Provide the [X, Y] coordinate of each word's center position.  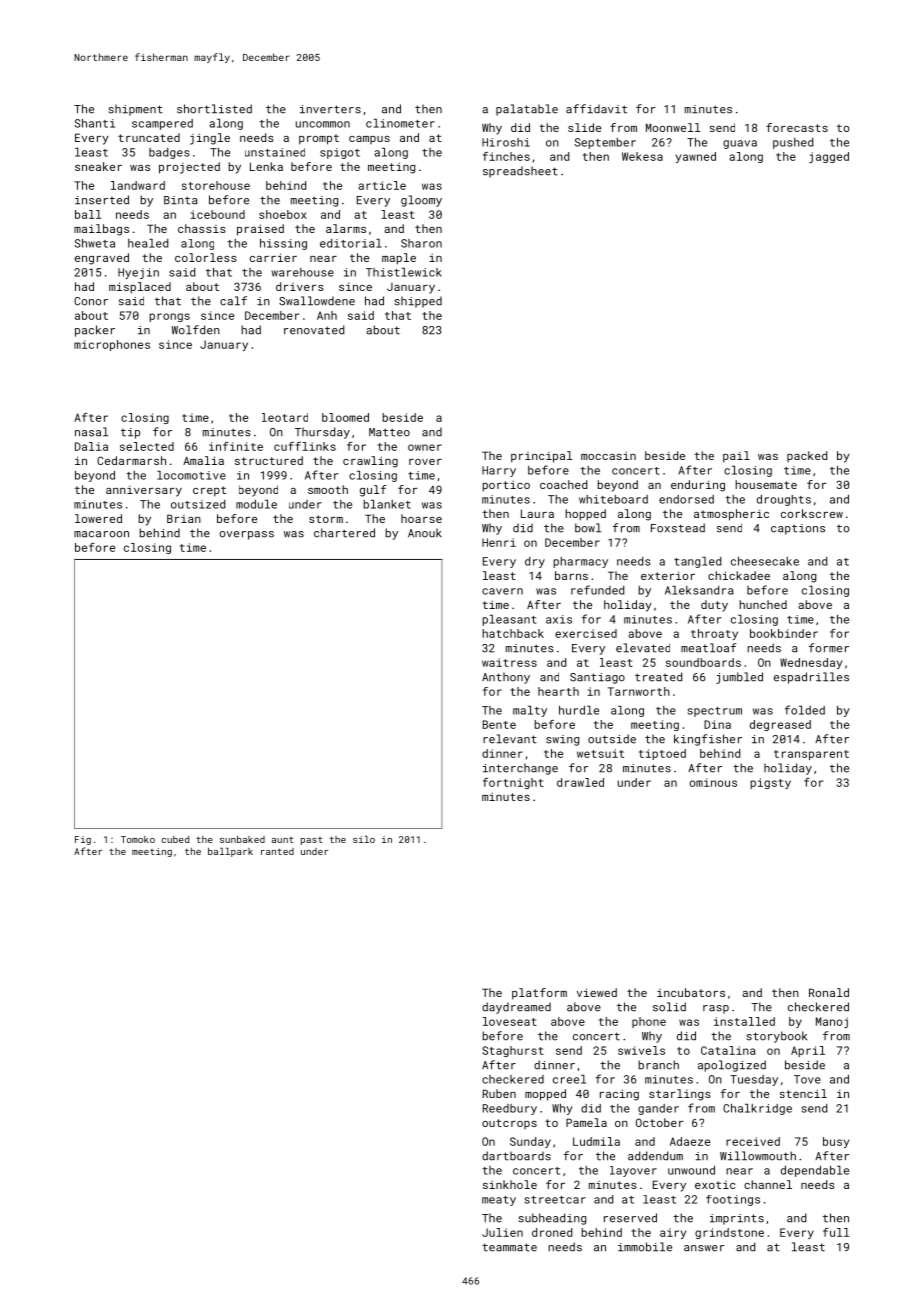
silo [364, 839]
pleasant [509, 620]
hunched [763, 604]
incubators [691, 992]
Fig [83, 840]
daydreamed [516, 1008]
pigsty [770, 783]
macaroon [101, 534]
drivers [300, 286]
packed [807, 456]
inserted [102, 200]
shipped [418, 302]
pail [736, 457]
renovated [314, 330]
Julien [502, 1232]
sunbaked [242, 839]
